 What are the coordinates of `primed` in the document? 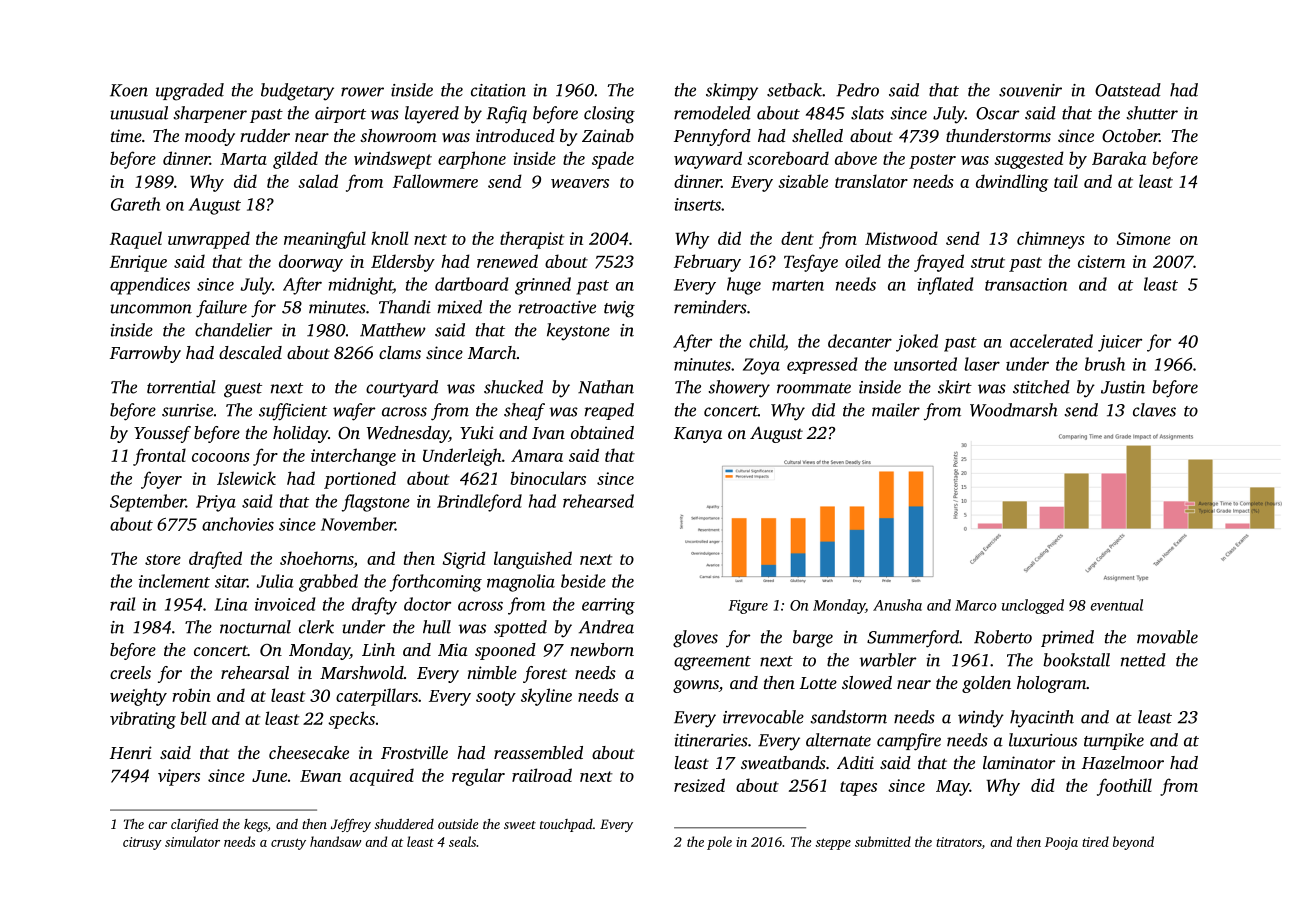 It's located at (1067, 638).
